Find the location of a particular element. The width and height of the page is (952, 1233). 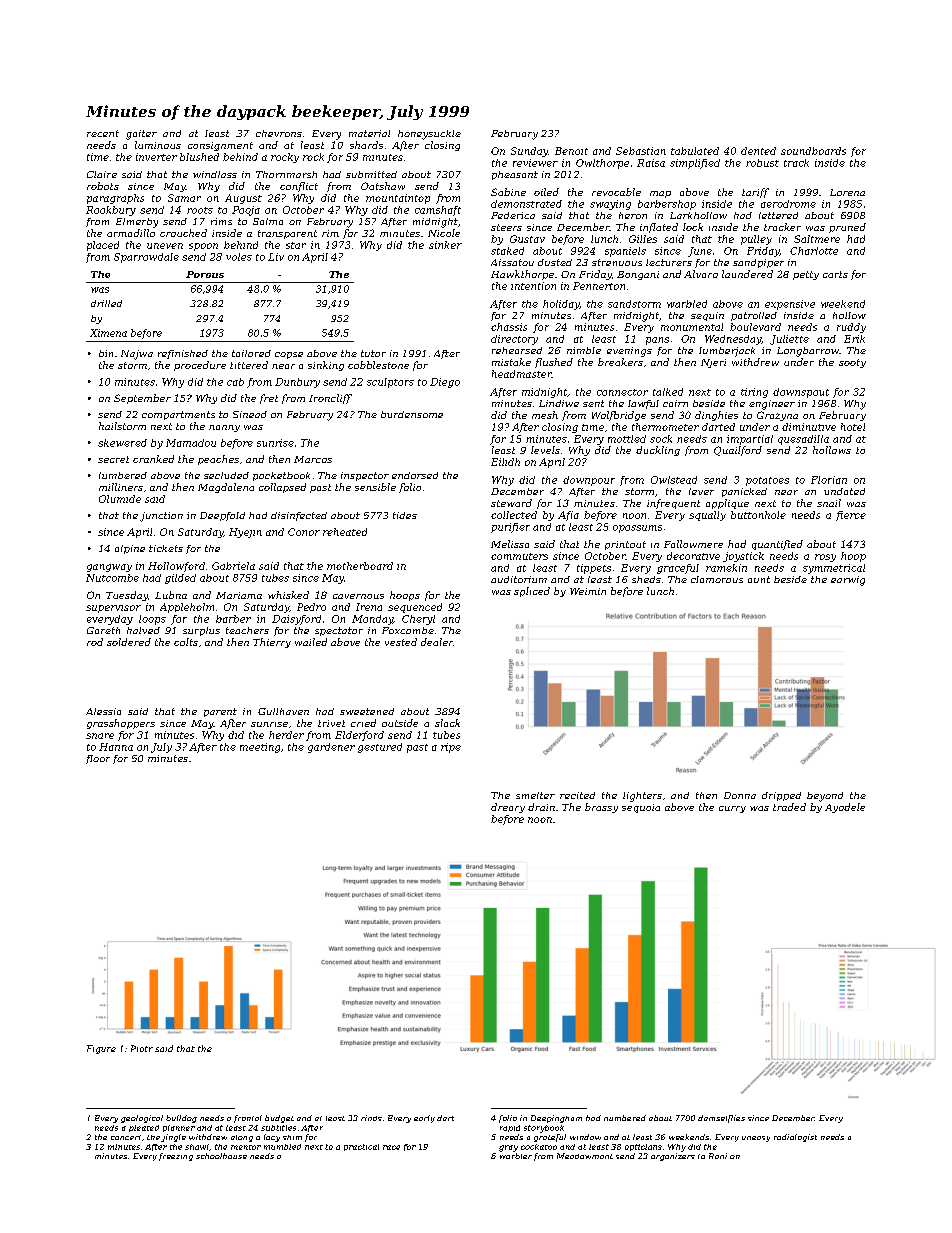

endorsed is located at coordinates (415, 475).
